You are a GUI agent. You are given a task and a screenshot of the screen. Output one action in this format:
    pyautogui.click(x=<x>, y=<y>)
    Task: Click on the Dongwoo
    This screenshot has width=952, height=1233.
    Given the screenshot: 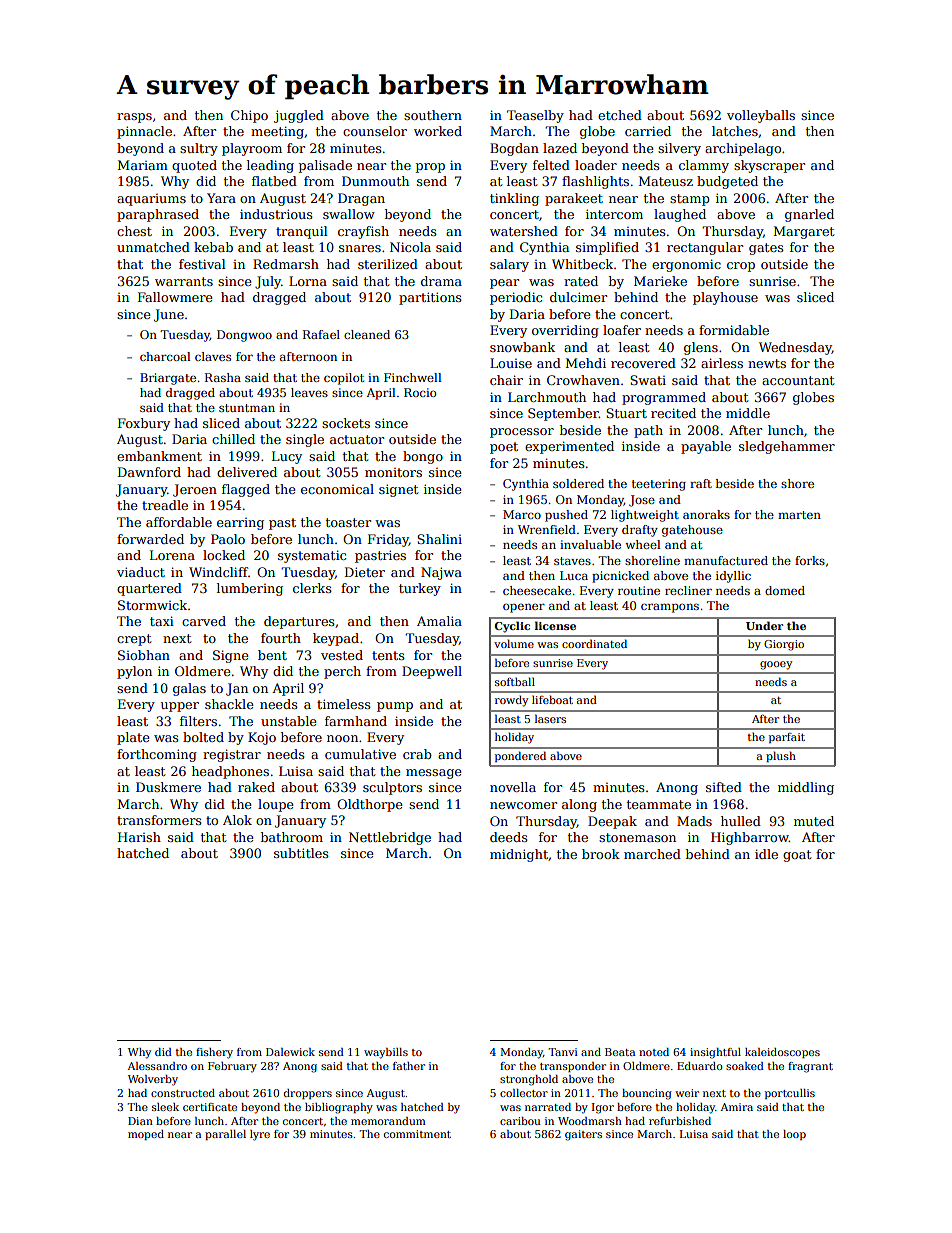 What is the action you would take?
    pyautogui.click(x=244, y=336)
